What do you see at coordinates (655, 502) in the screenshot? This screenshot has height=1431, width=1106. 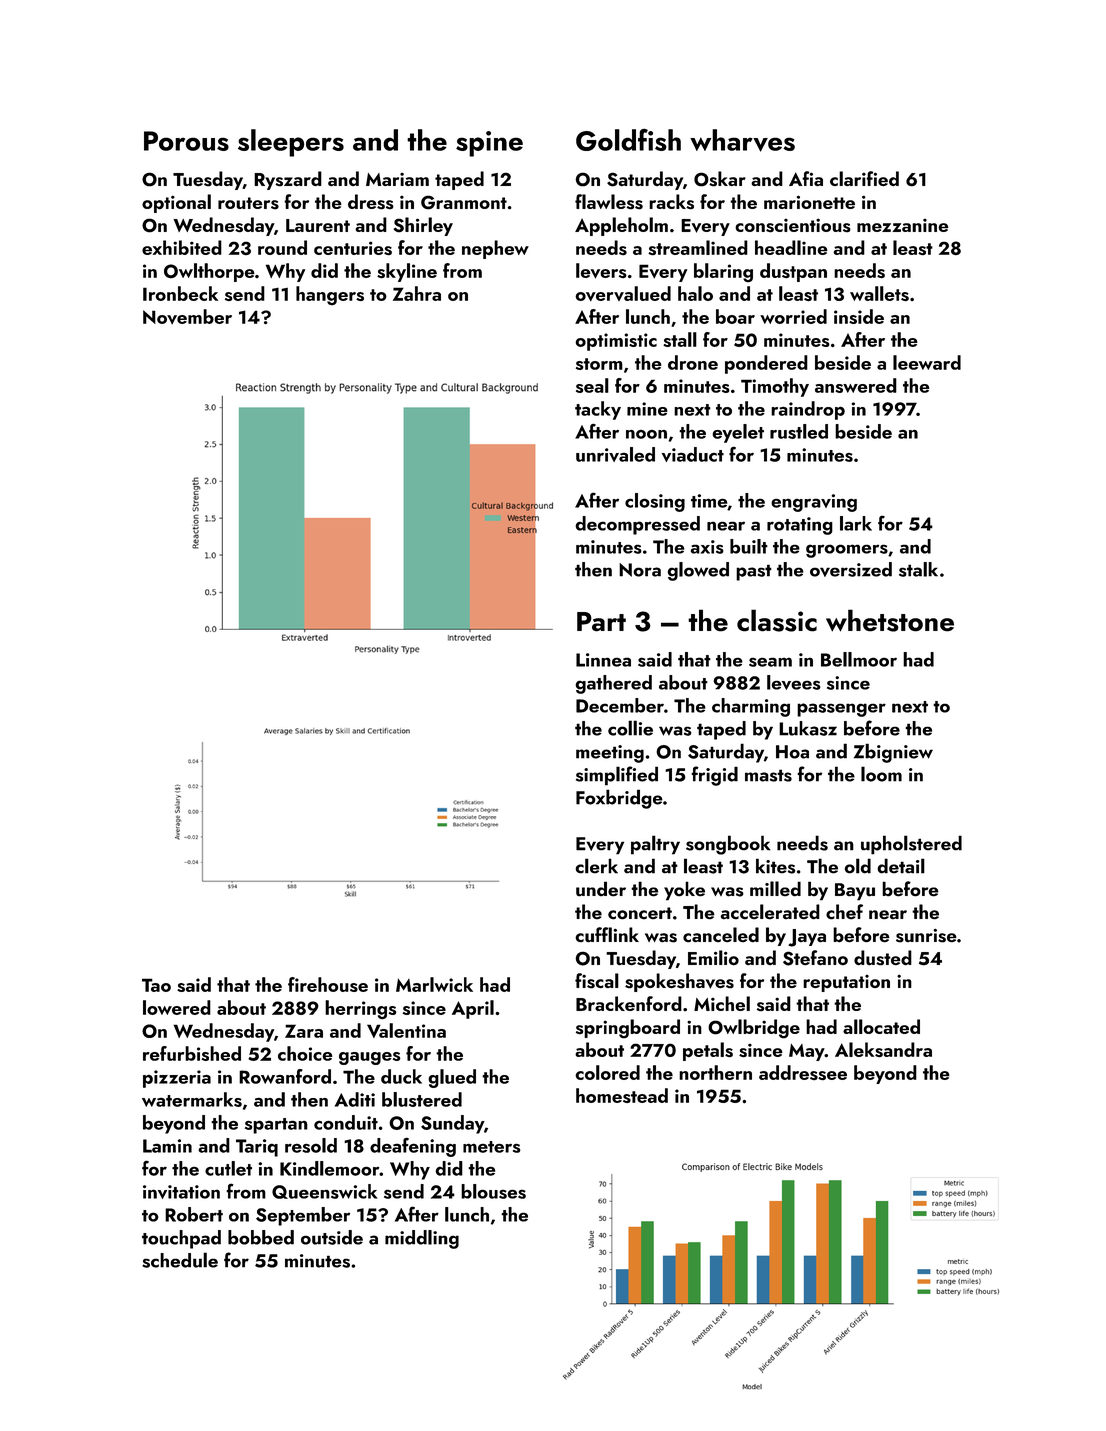 I see `closing` at bounding box center [655, 502].
